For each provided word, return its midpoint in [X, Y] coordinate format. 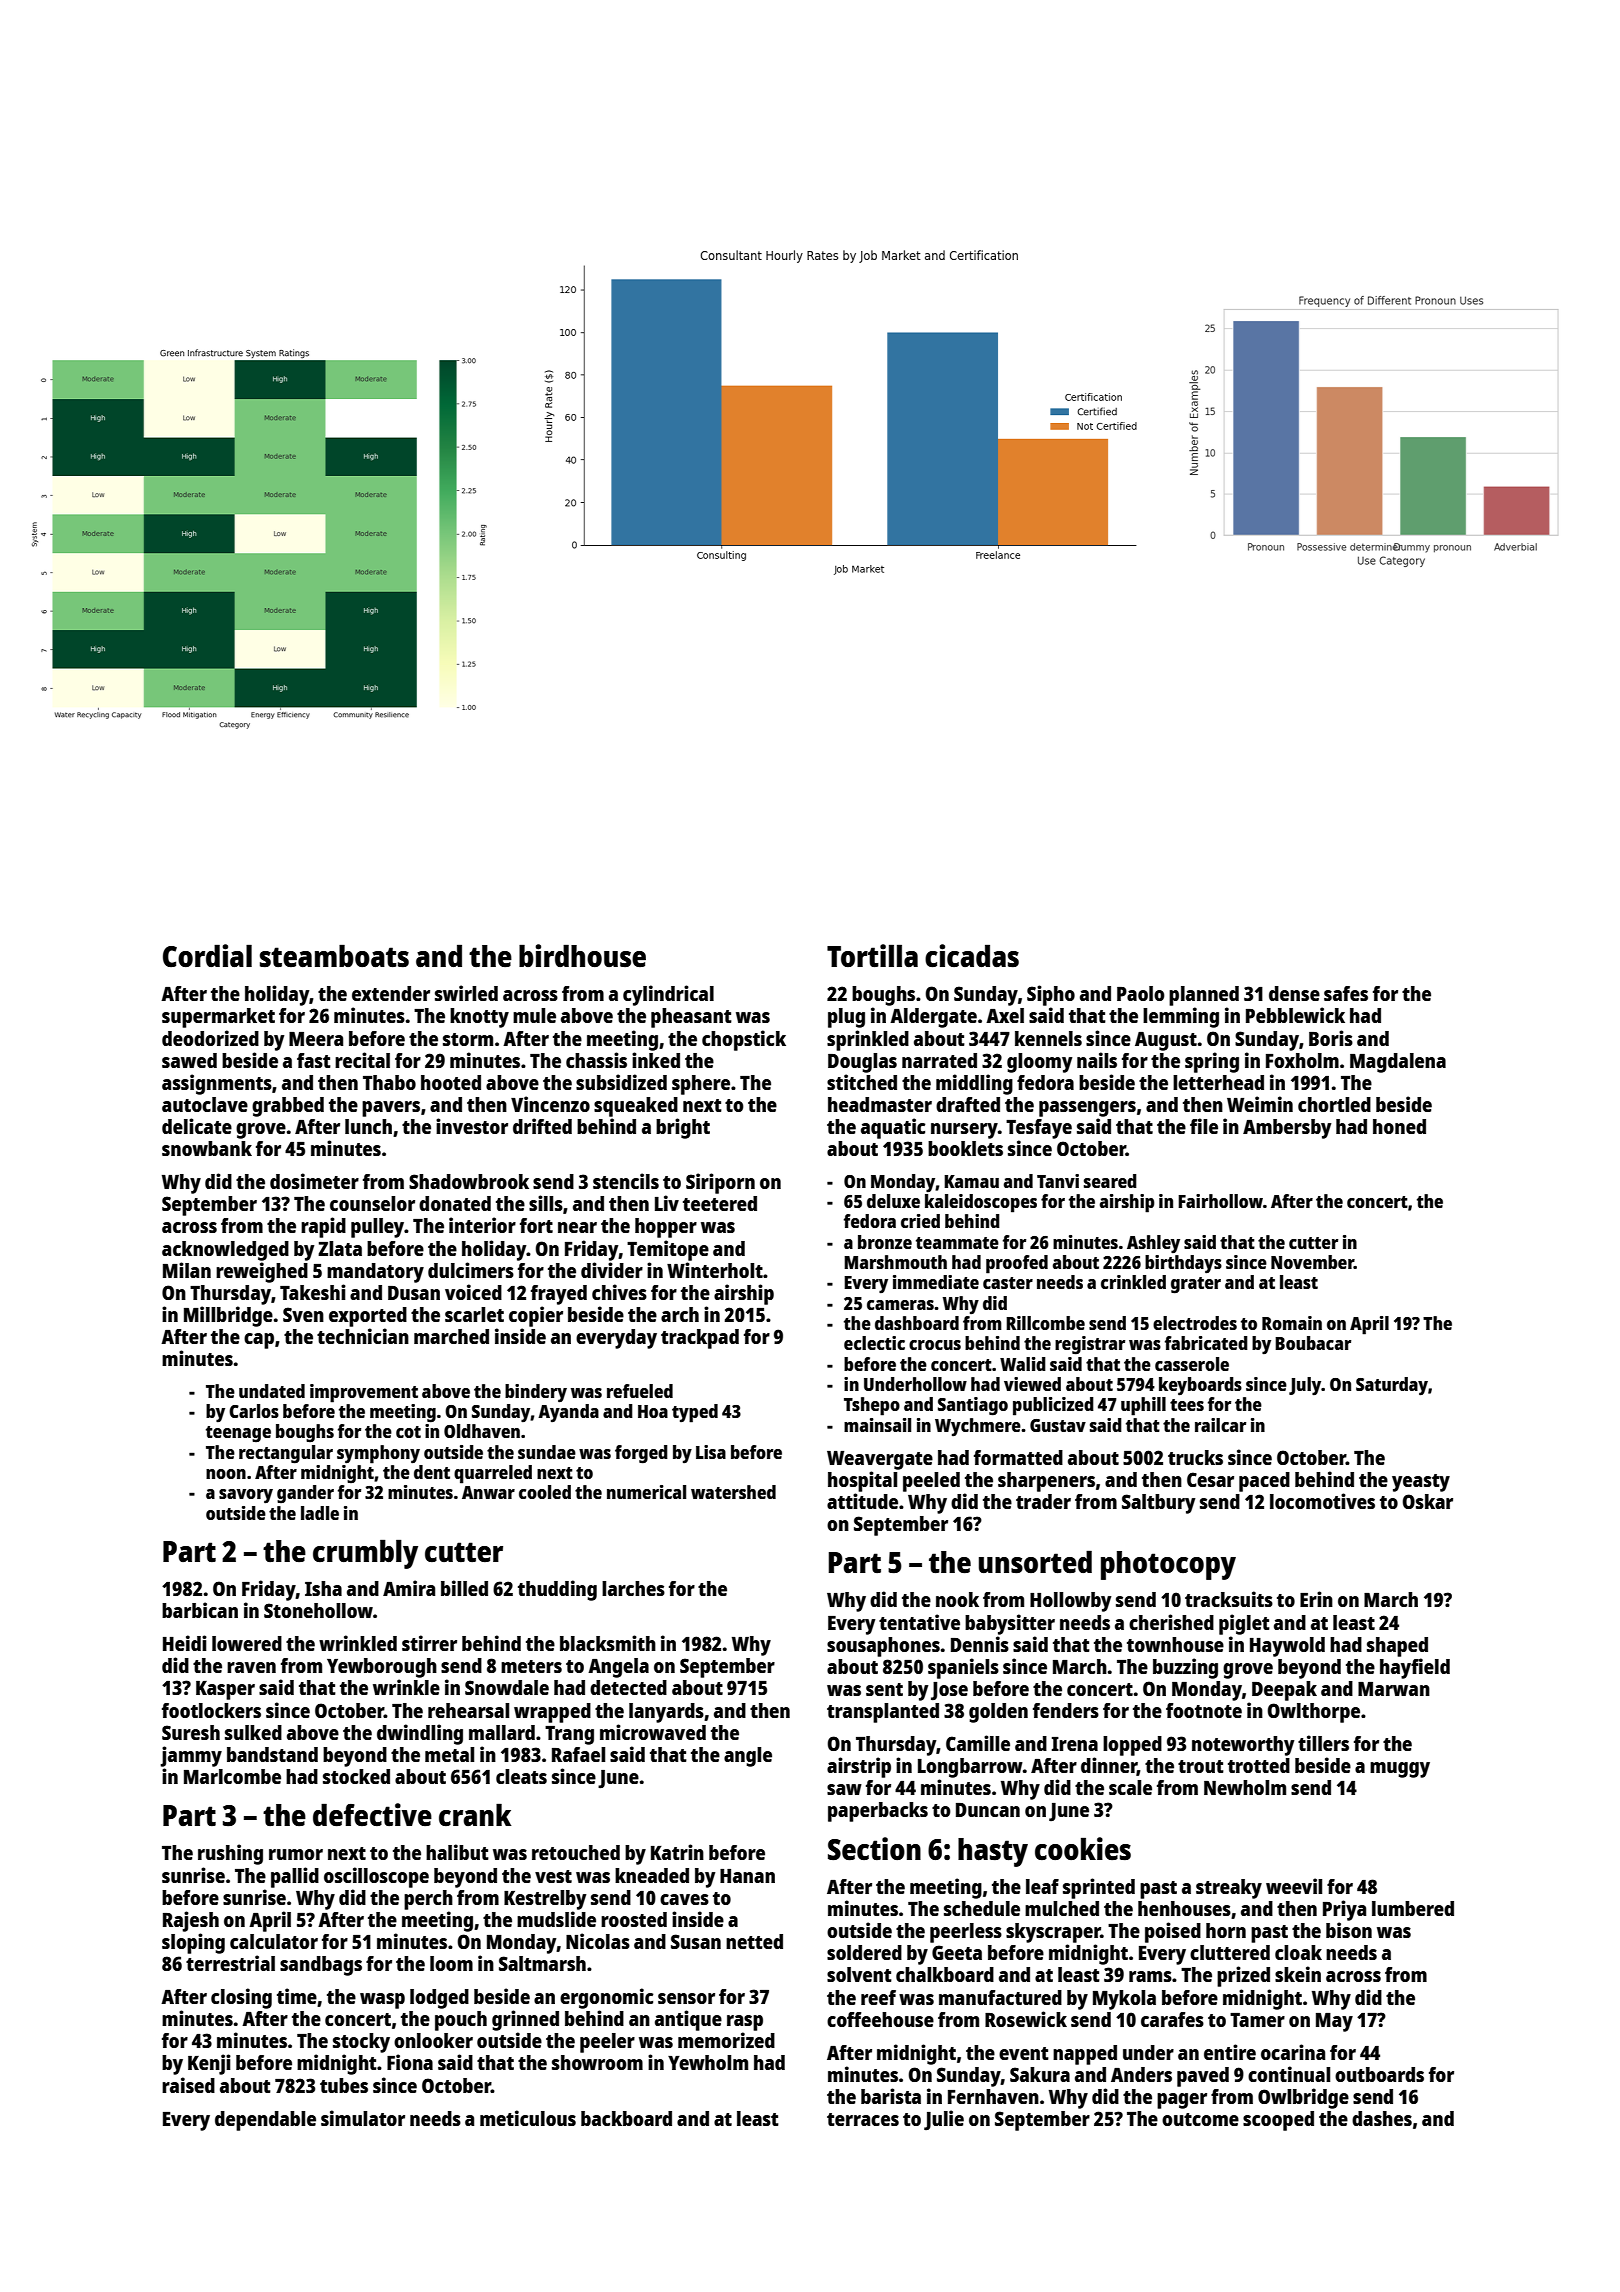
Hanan [747, 1876]
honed [1399, 1126]
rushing [230, 1854]
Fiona [410, 2062]
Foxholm [1302, 1060]
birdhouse [582, 955]
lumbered [1413, 1908]
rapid [323, 1227]
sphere [701, 1085]
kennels [1048, 1038]
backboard [626, 2118]
